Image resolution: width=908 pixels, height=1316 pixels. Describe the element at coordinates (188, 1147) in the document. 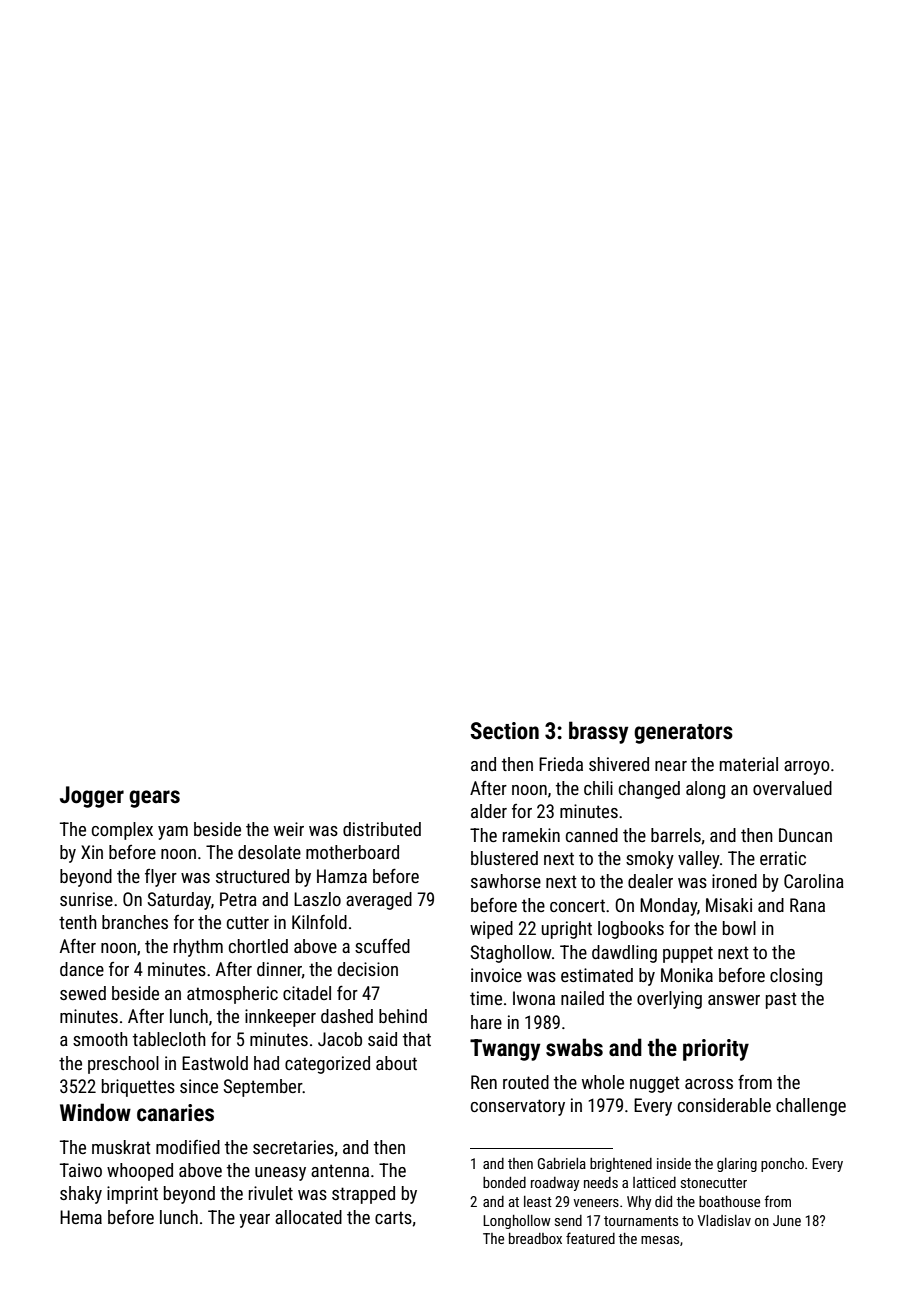

I see `modified` at that location.
